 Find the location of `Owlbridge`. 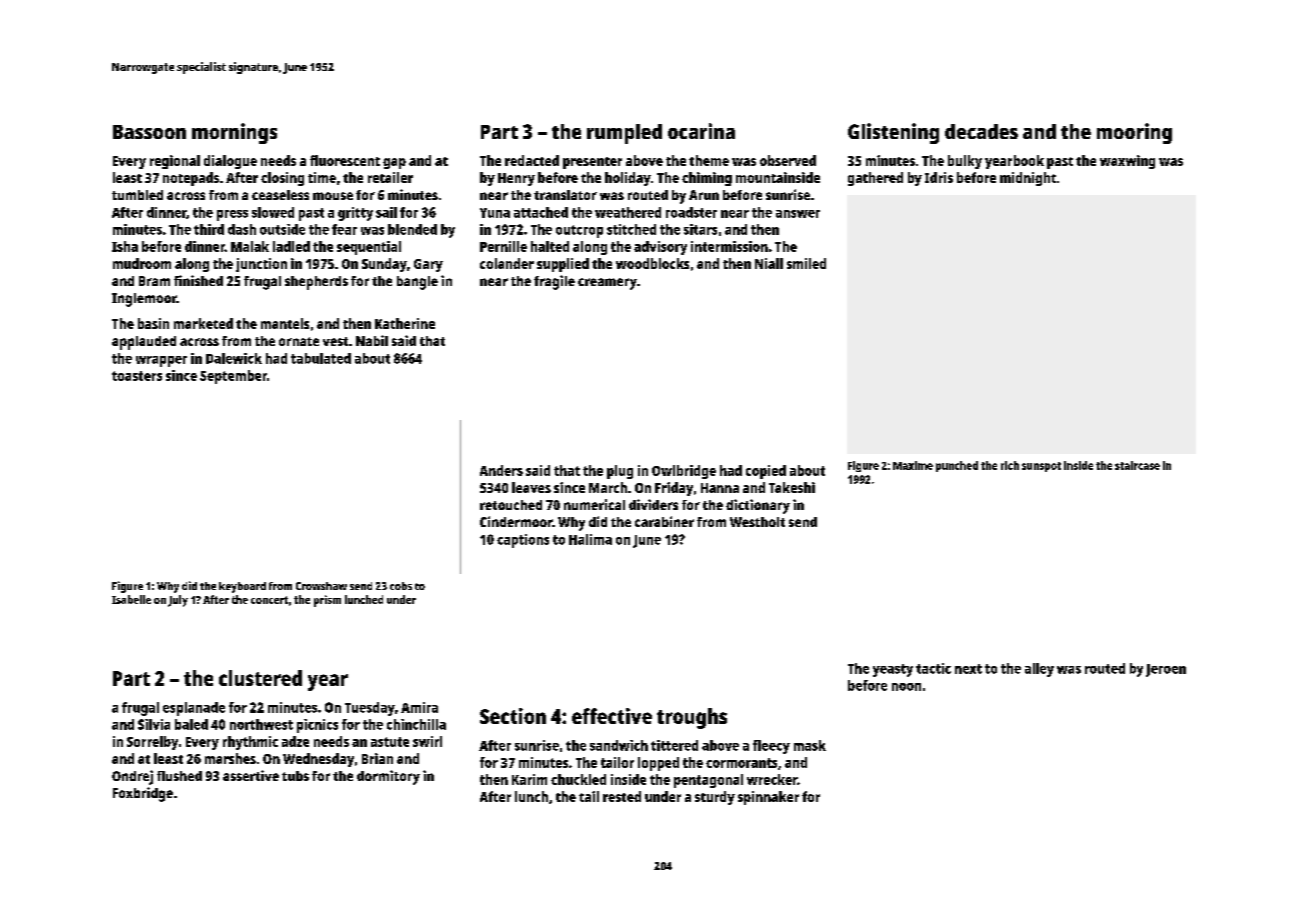

Owlbridge is located at coordinates (684, 472).
